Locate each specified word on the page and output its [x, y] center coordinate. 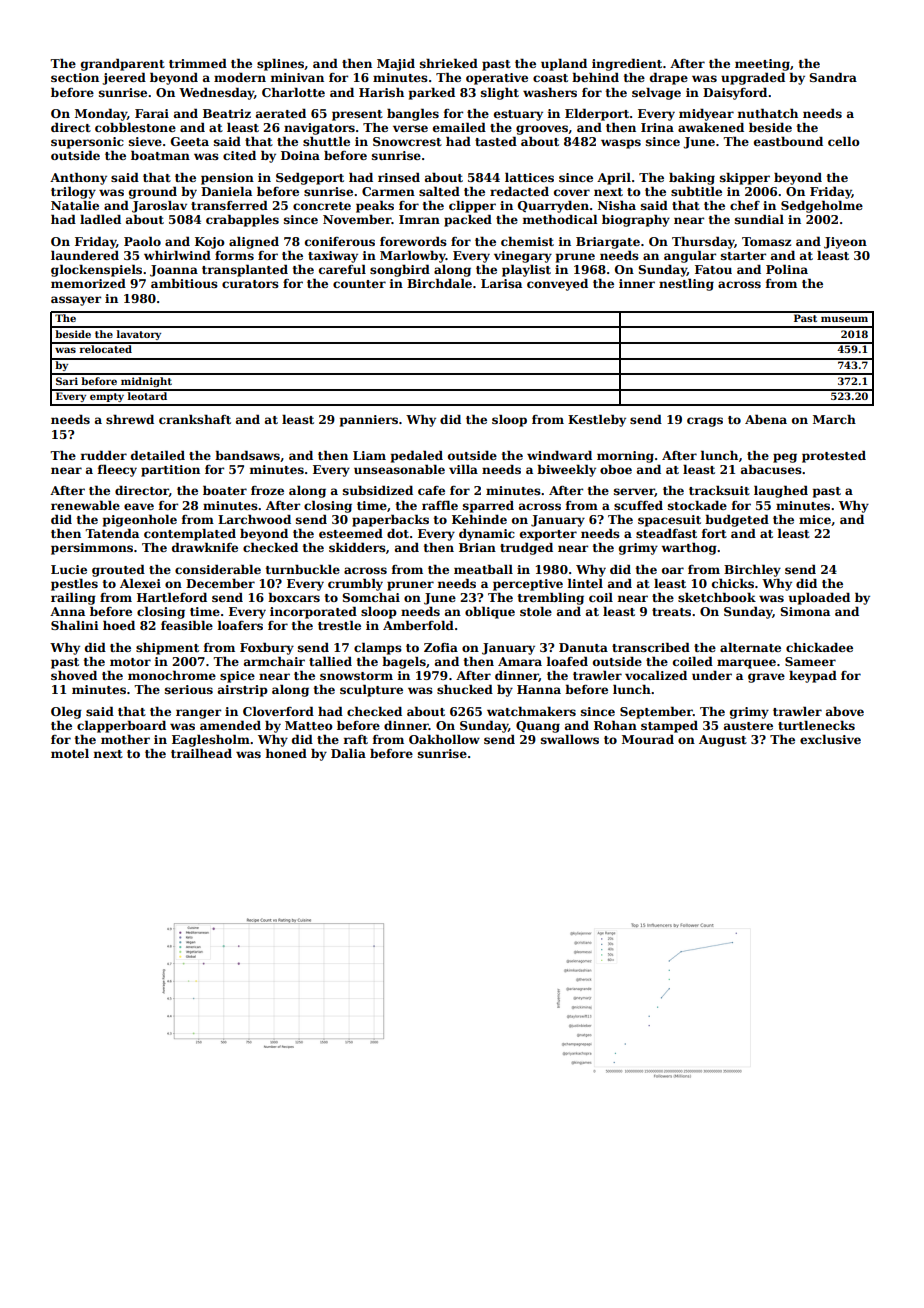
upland [564, 64]
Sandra [833, 77]
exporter [548, 535]
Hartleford [172, 597]
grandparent [123, 64]
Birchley [752, 570]
